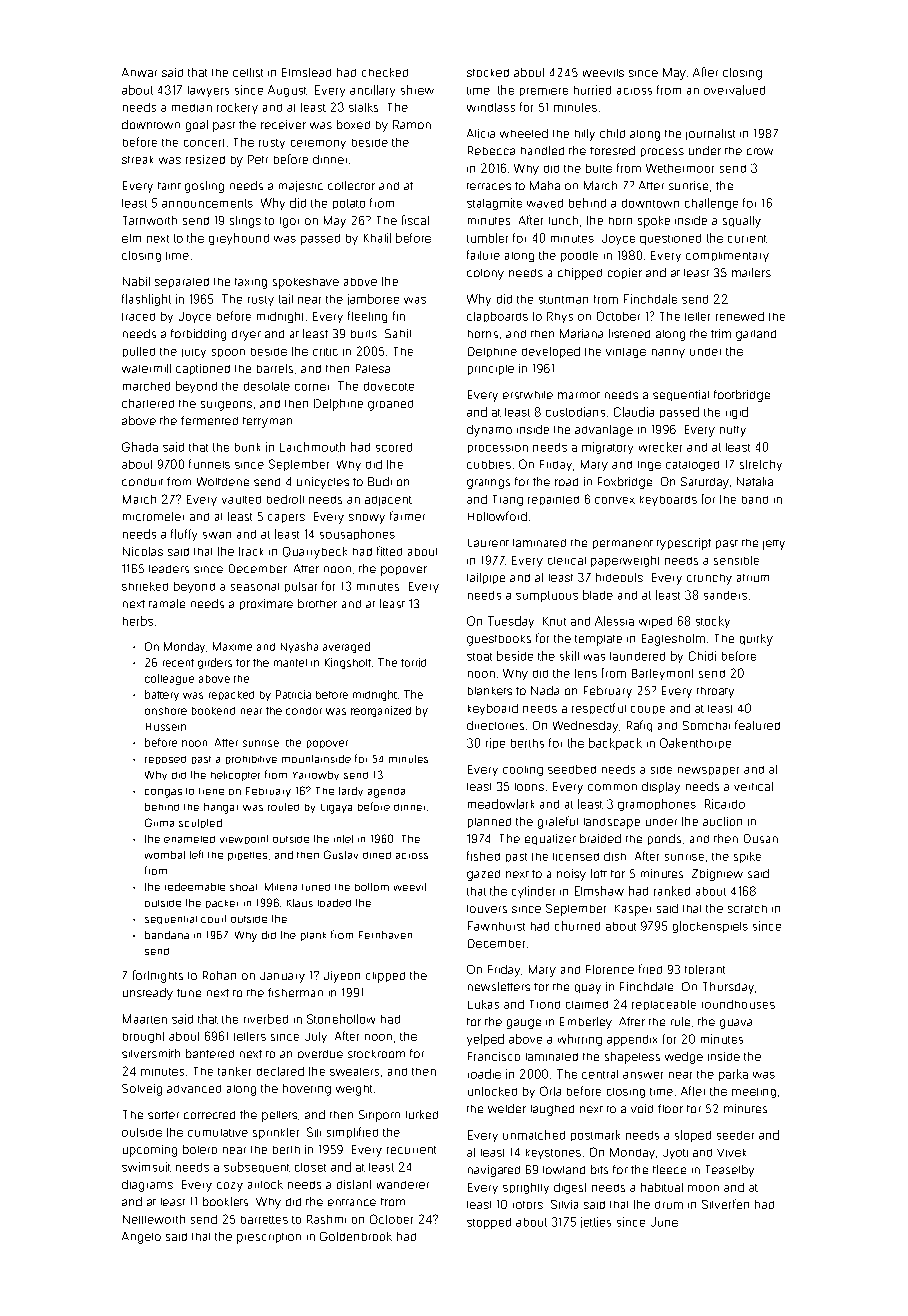  I want to click on slings, so click(245, 222).
